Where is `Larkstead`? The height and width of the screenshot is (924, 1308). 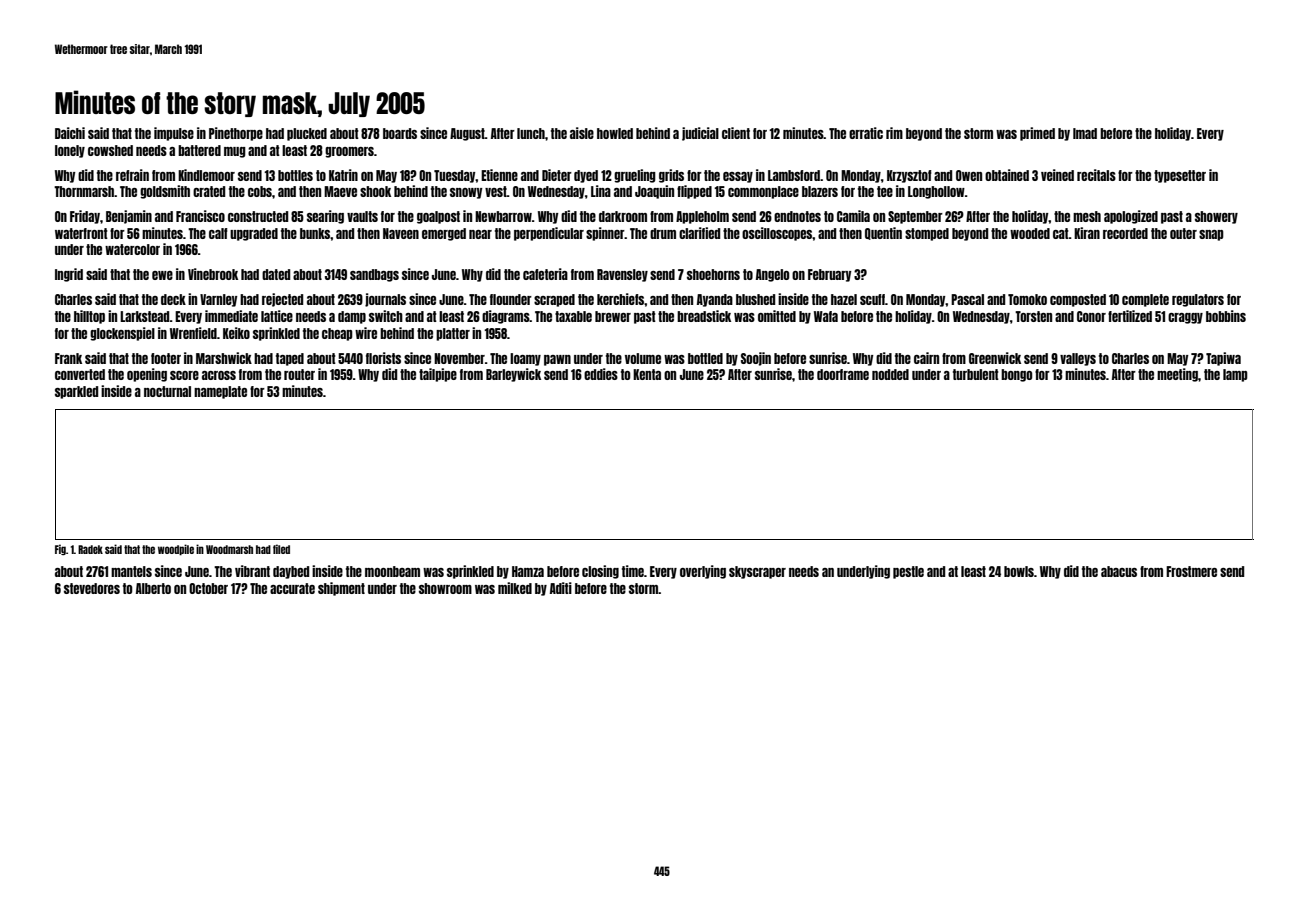 Larkstead is located at coordinates (145, 316).
